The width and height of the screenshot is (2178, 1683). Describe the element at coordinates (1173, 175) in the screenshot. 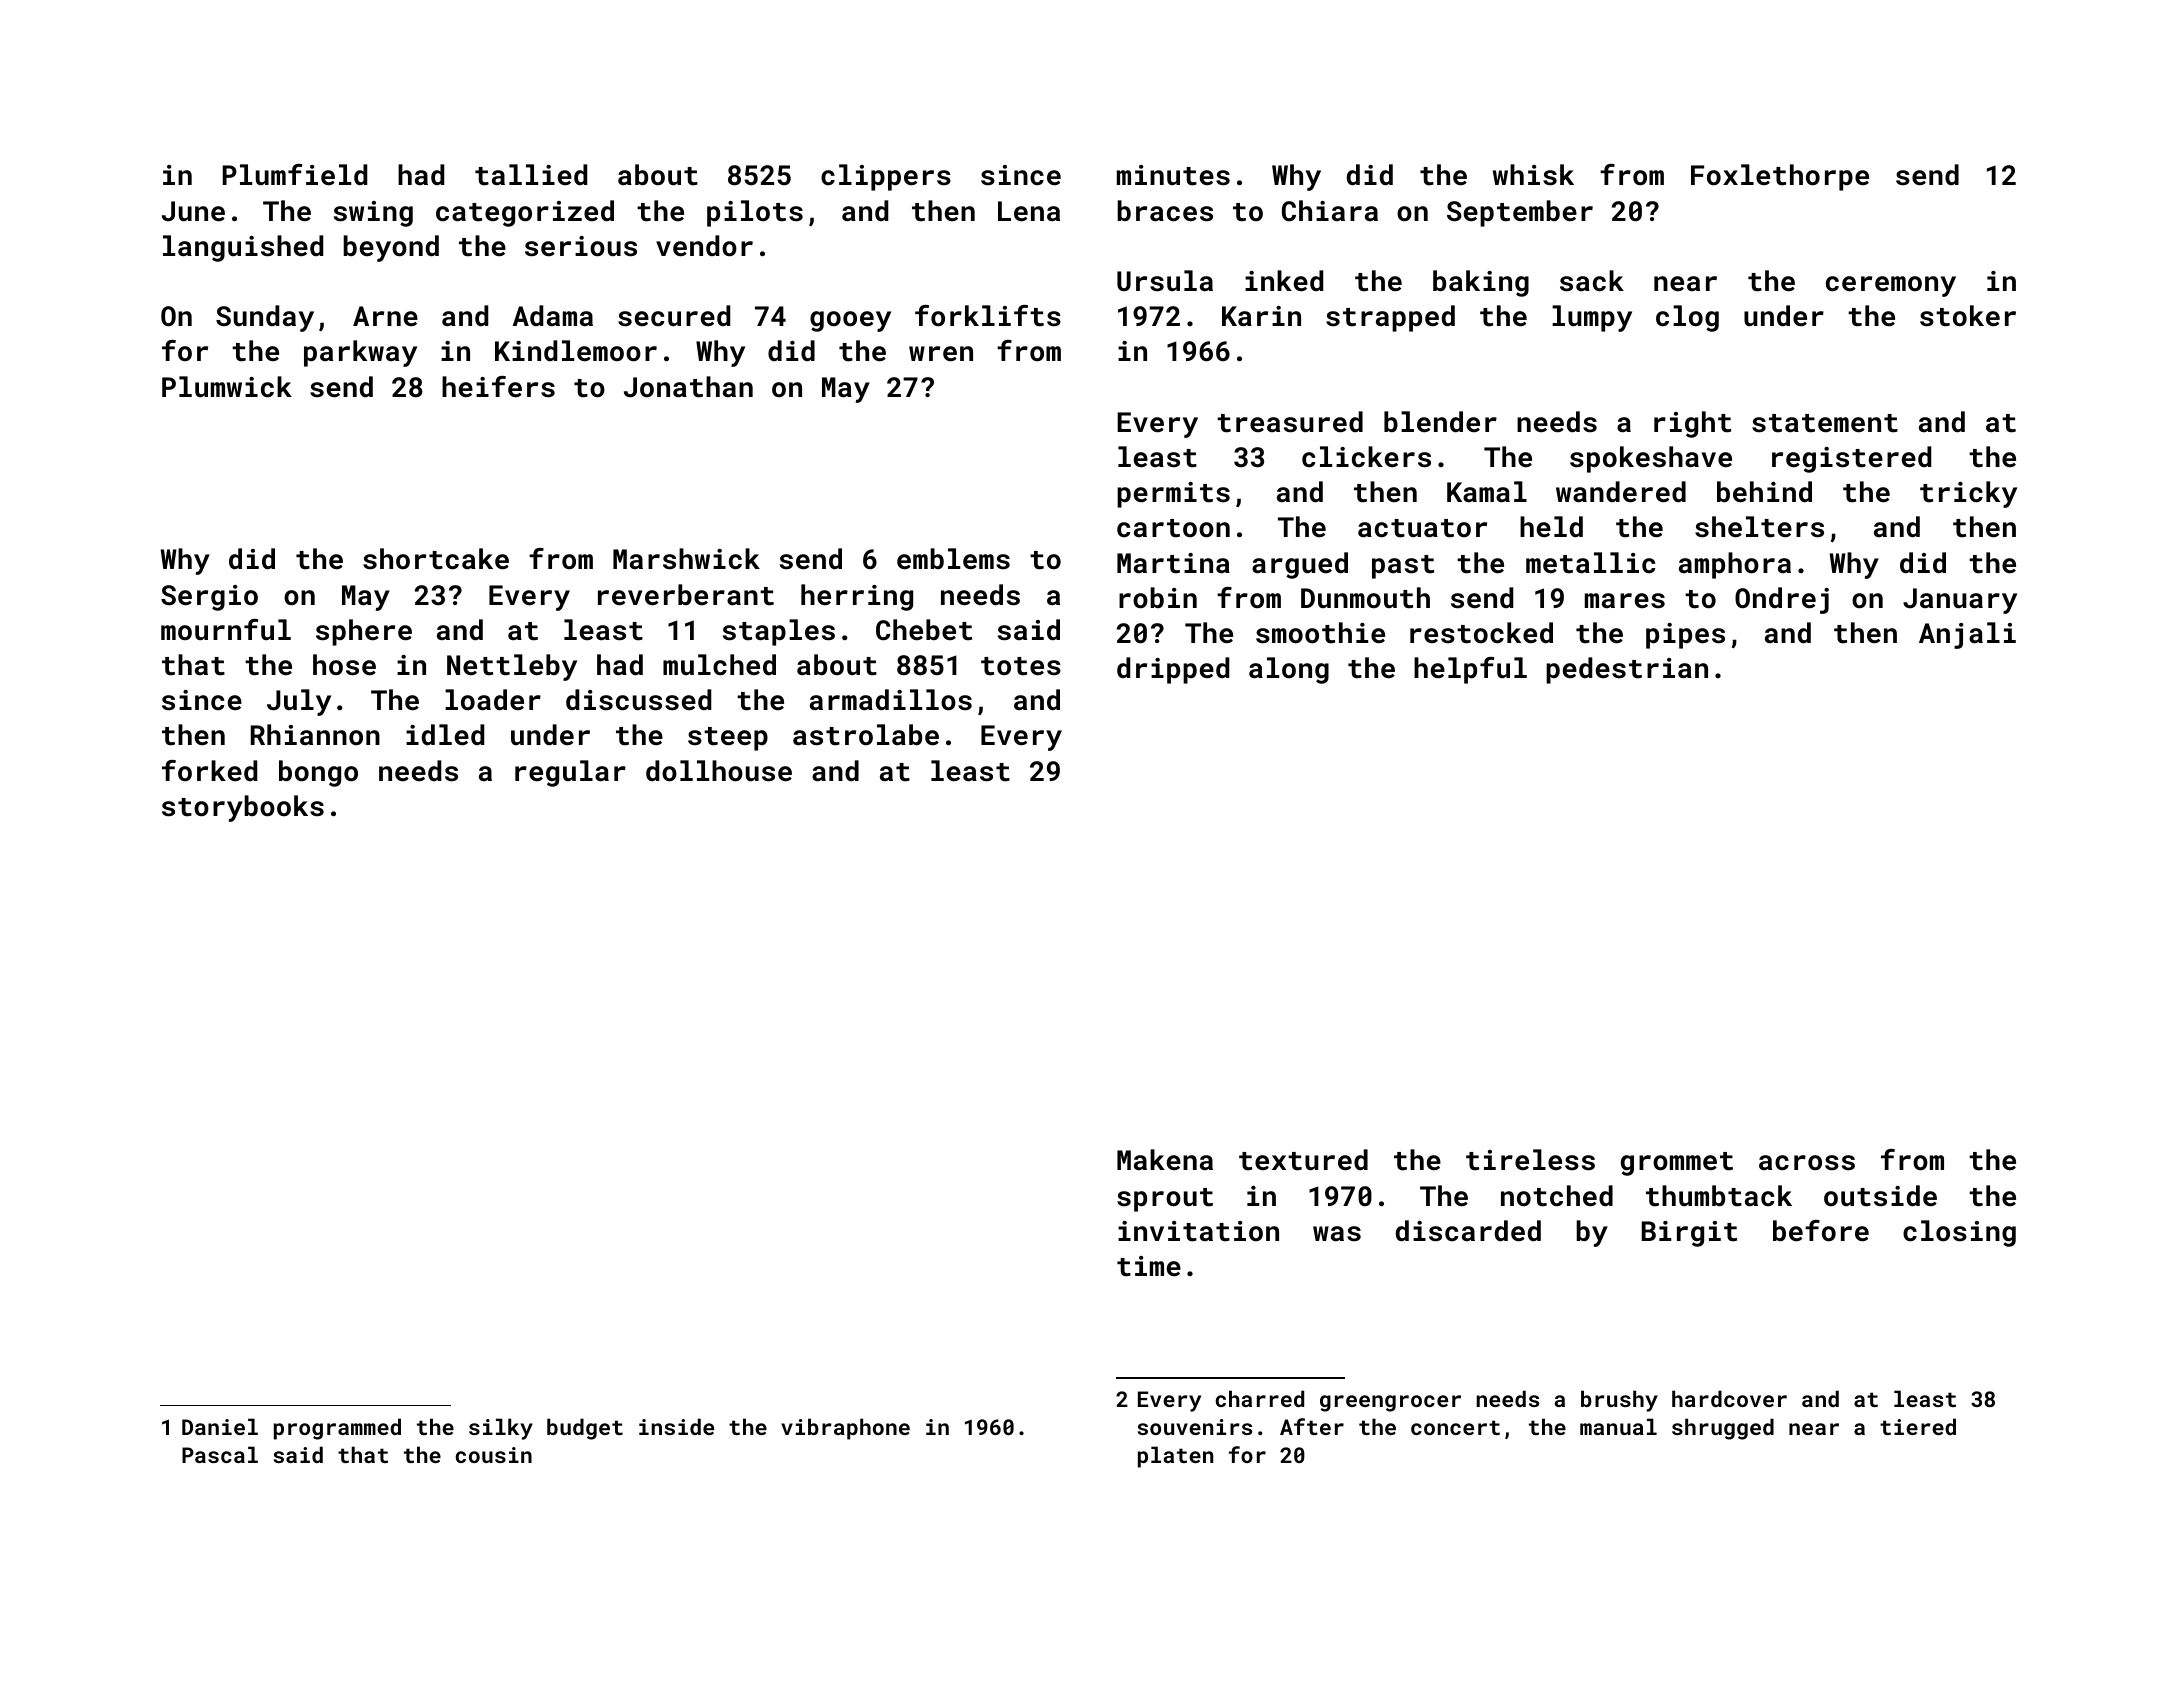

I see `minutes` at that location.
